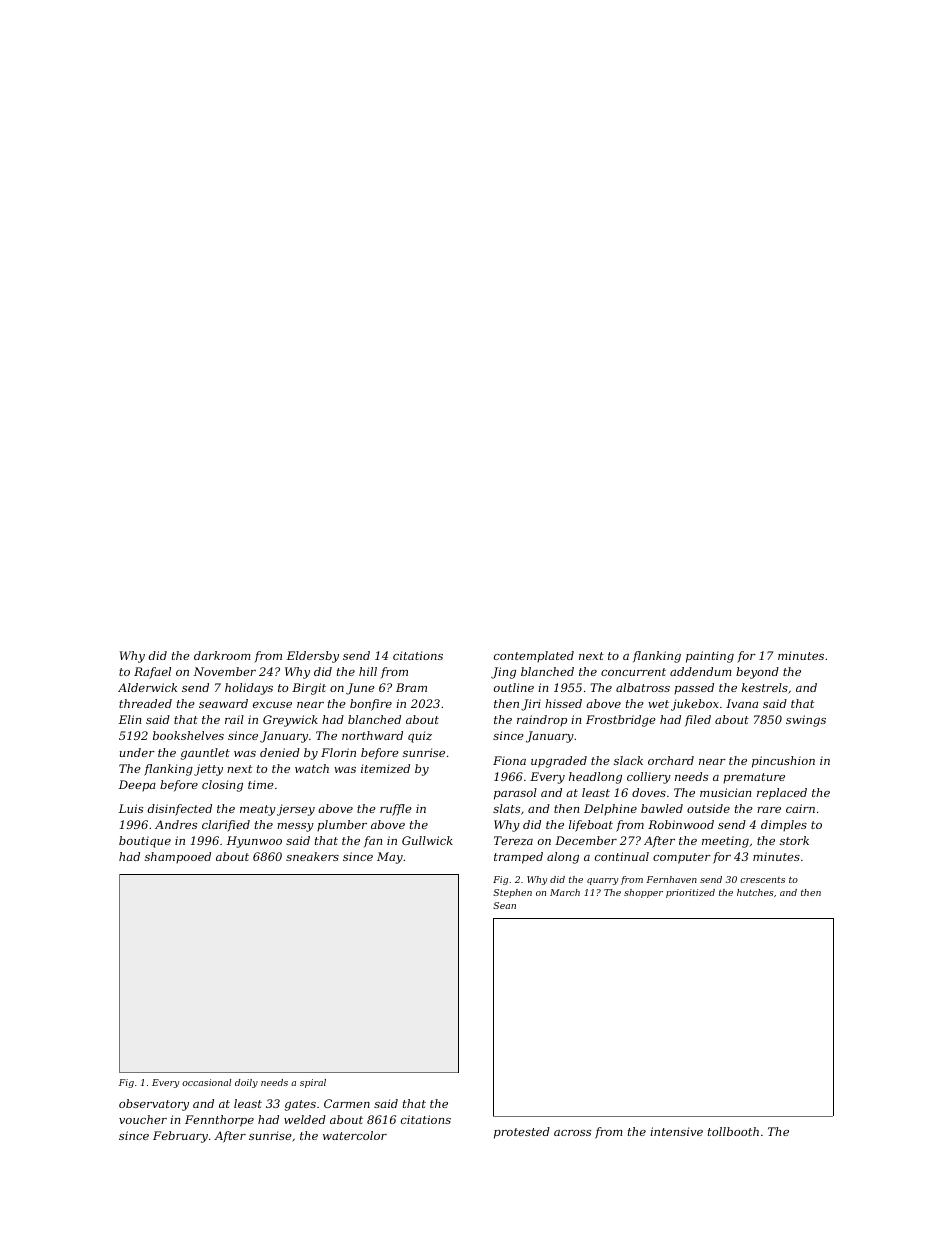  I want to click on prioritized, so click(690, 893).
